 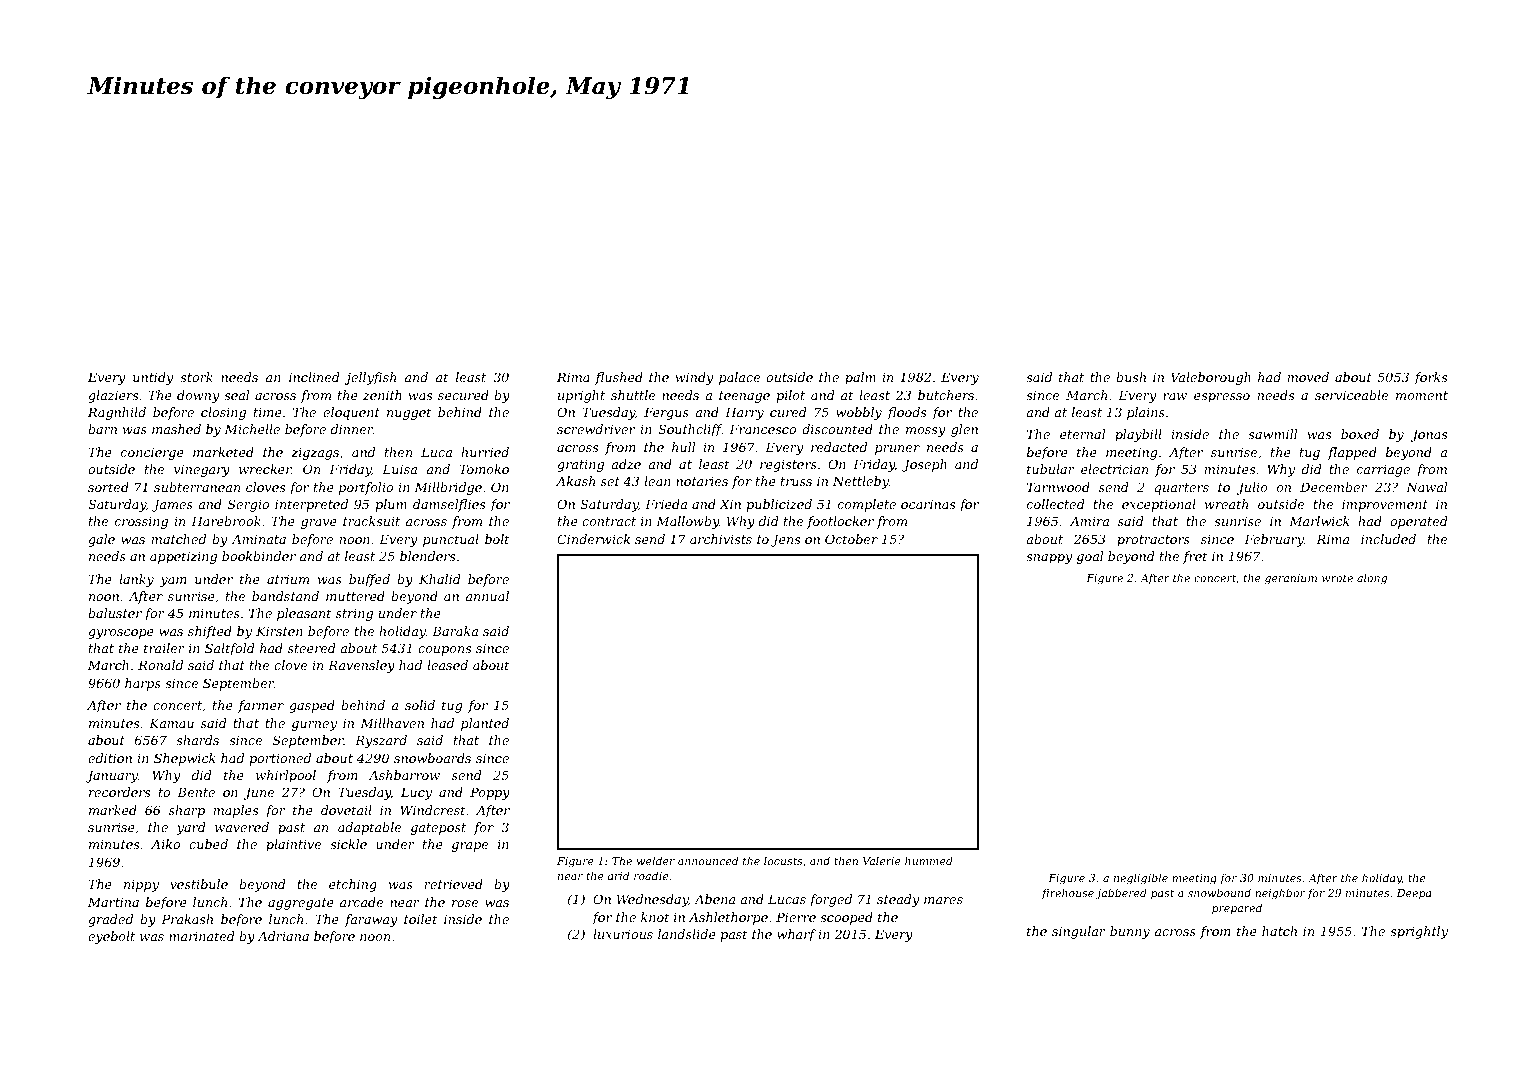 What do you see at coordinates (117, 413) in the page?
I see `Ragnhild` at bounding box center [117, 413].
